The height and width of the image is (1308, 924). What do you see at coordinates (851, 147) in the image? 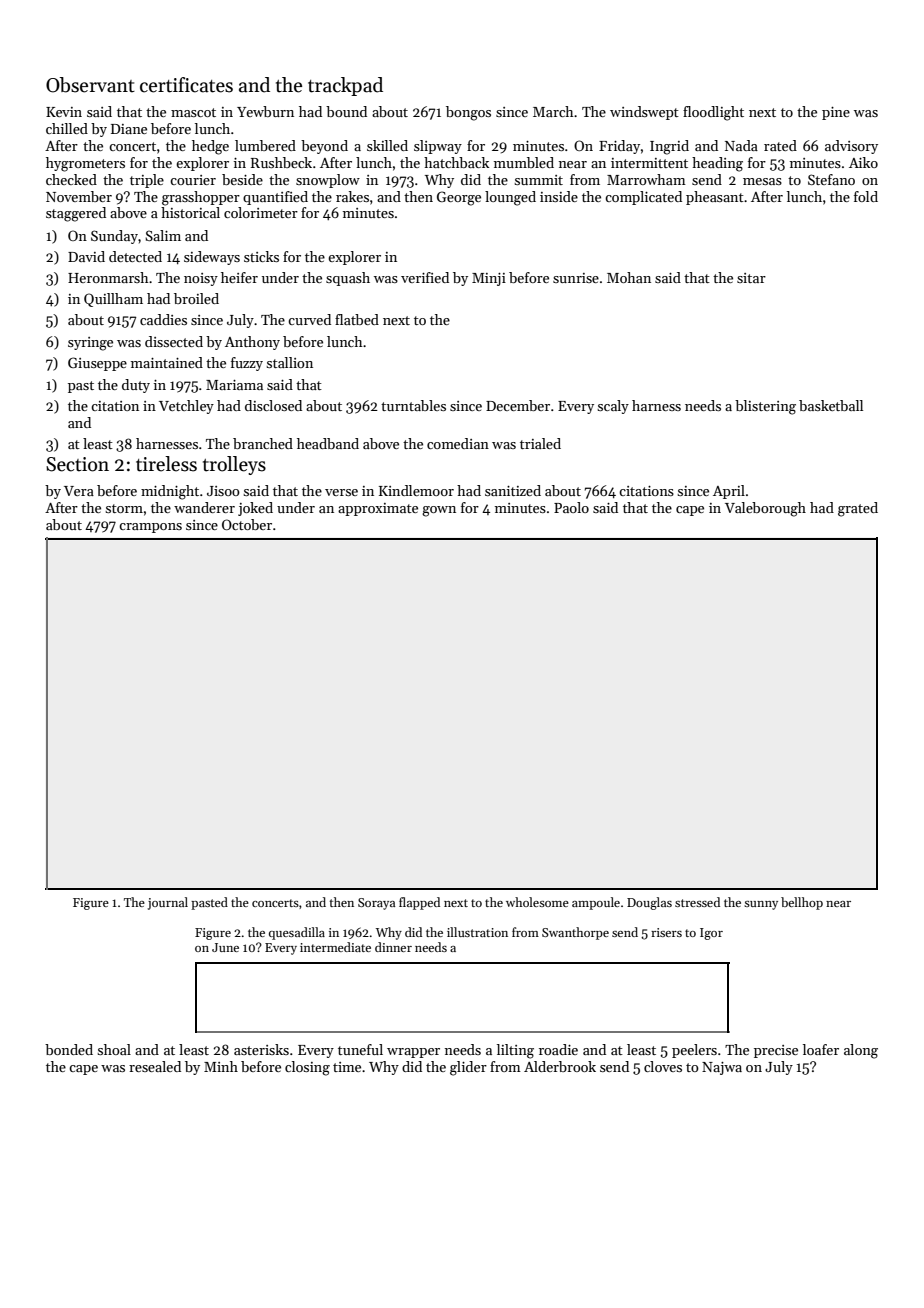
I see `advisory` at bounding box center [851, 147].
